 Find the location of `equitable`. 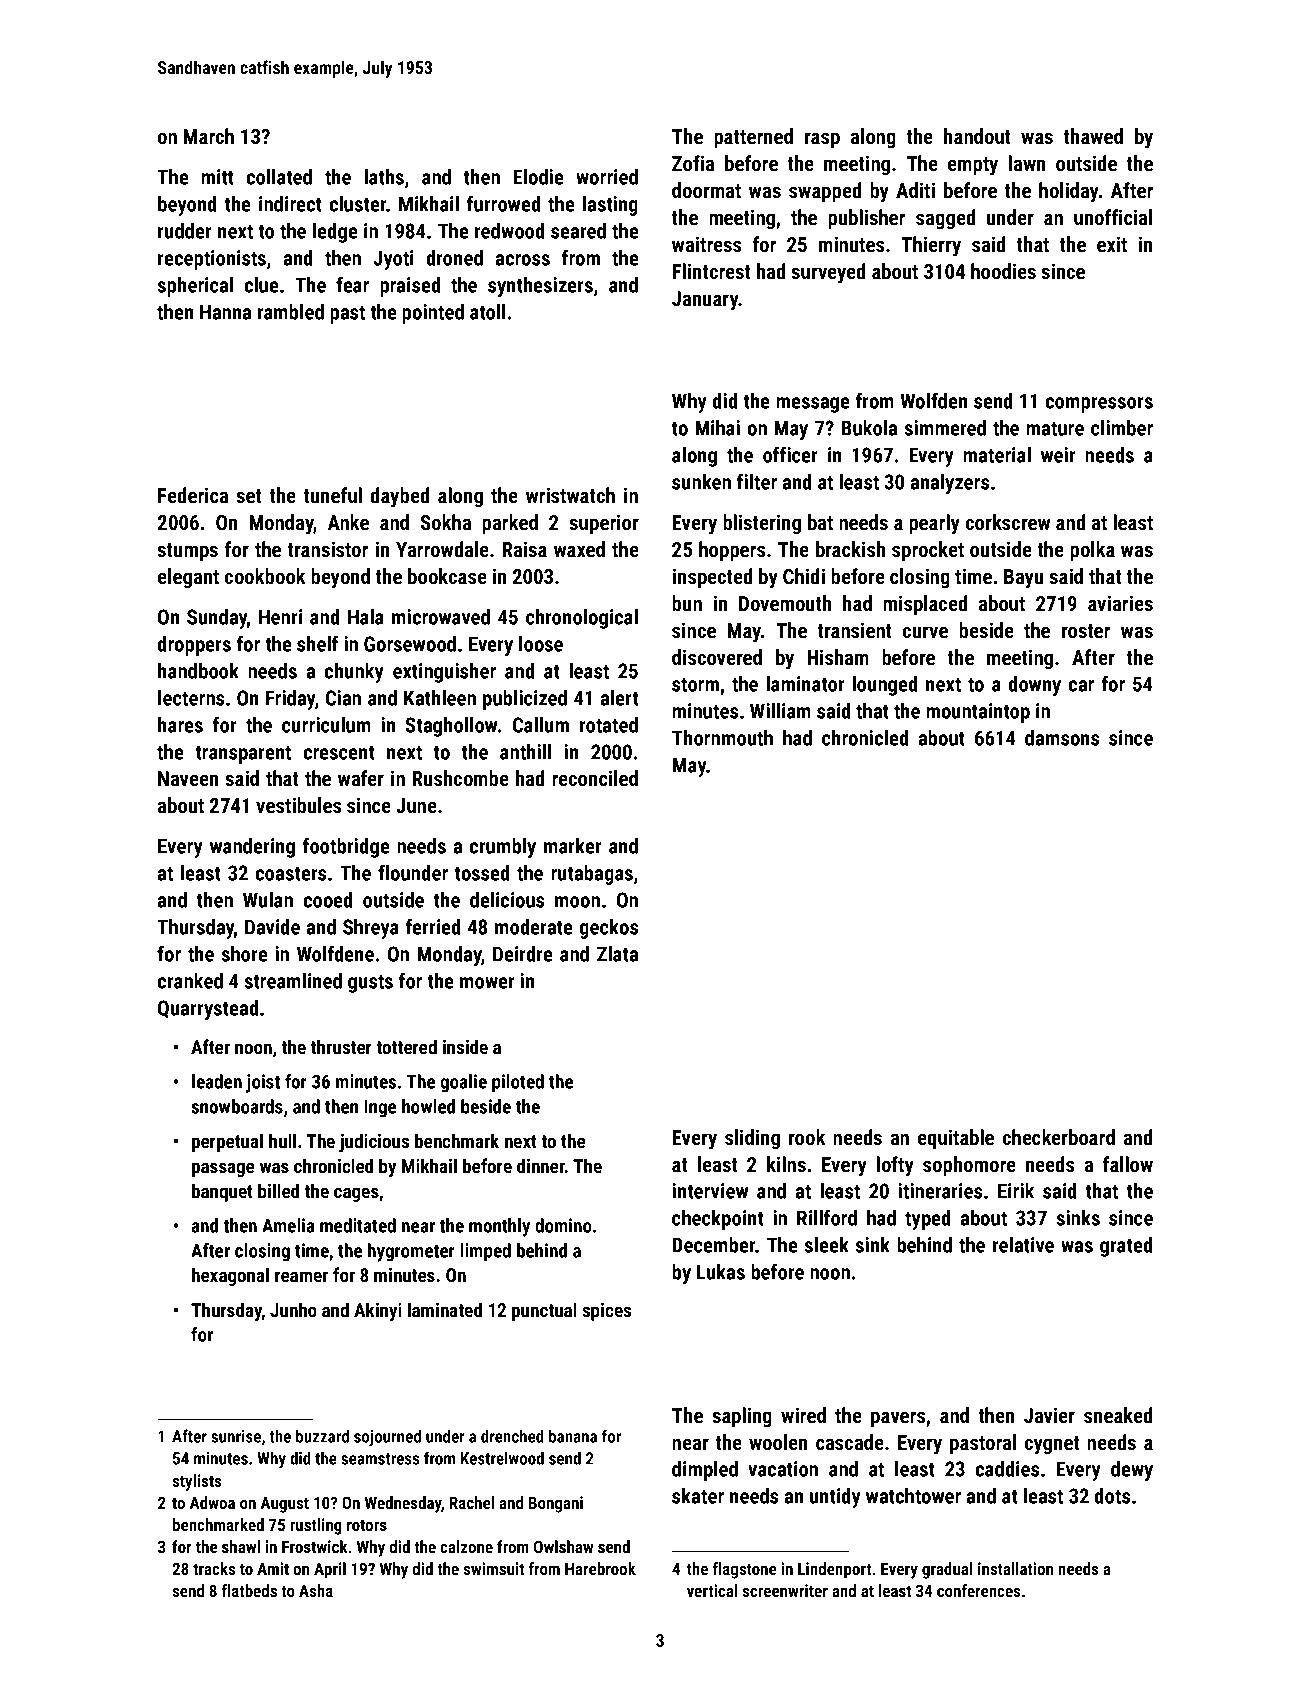

equitable is located at coordinates (956, 1139).
